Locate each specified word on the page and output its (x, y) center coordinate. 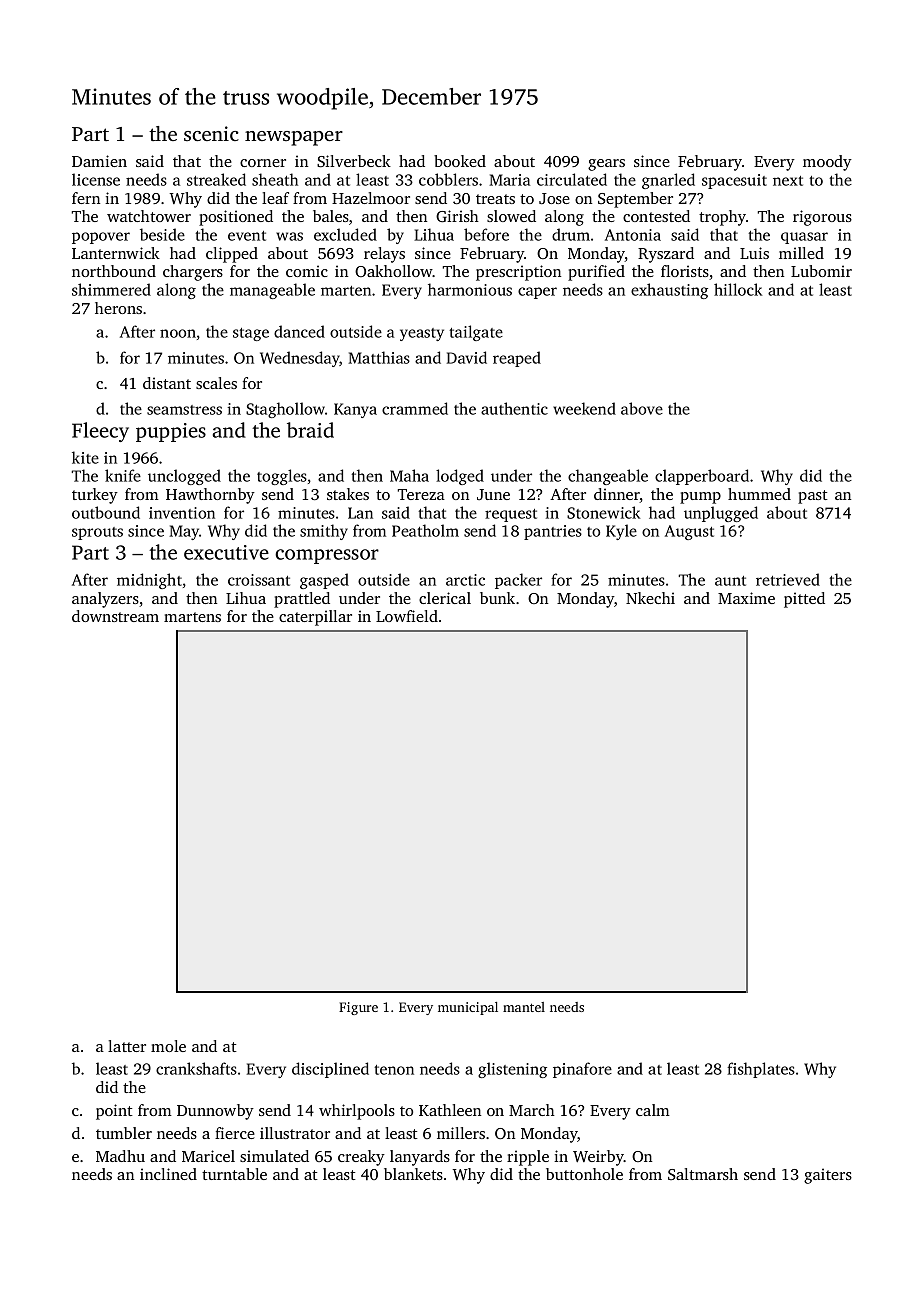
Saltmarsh (703, 1174)
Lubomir (821, 271)
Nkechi (650, 598)
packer (518, 581)
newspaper (294, 138)
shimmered (111, 289)
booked (460, 161)
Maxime (746, 598)
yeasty (422, 334)
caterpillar (315, 618)
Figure (358, 1008)
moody (827, 163)
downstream (115, 616)
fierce (235, 1133)
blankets (413, 1174)
